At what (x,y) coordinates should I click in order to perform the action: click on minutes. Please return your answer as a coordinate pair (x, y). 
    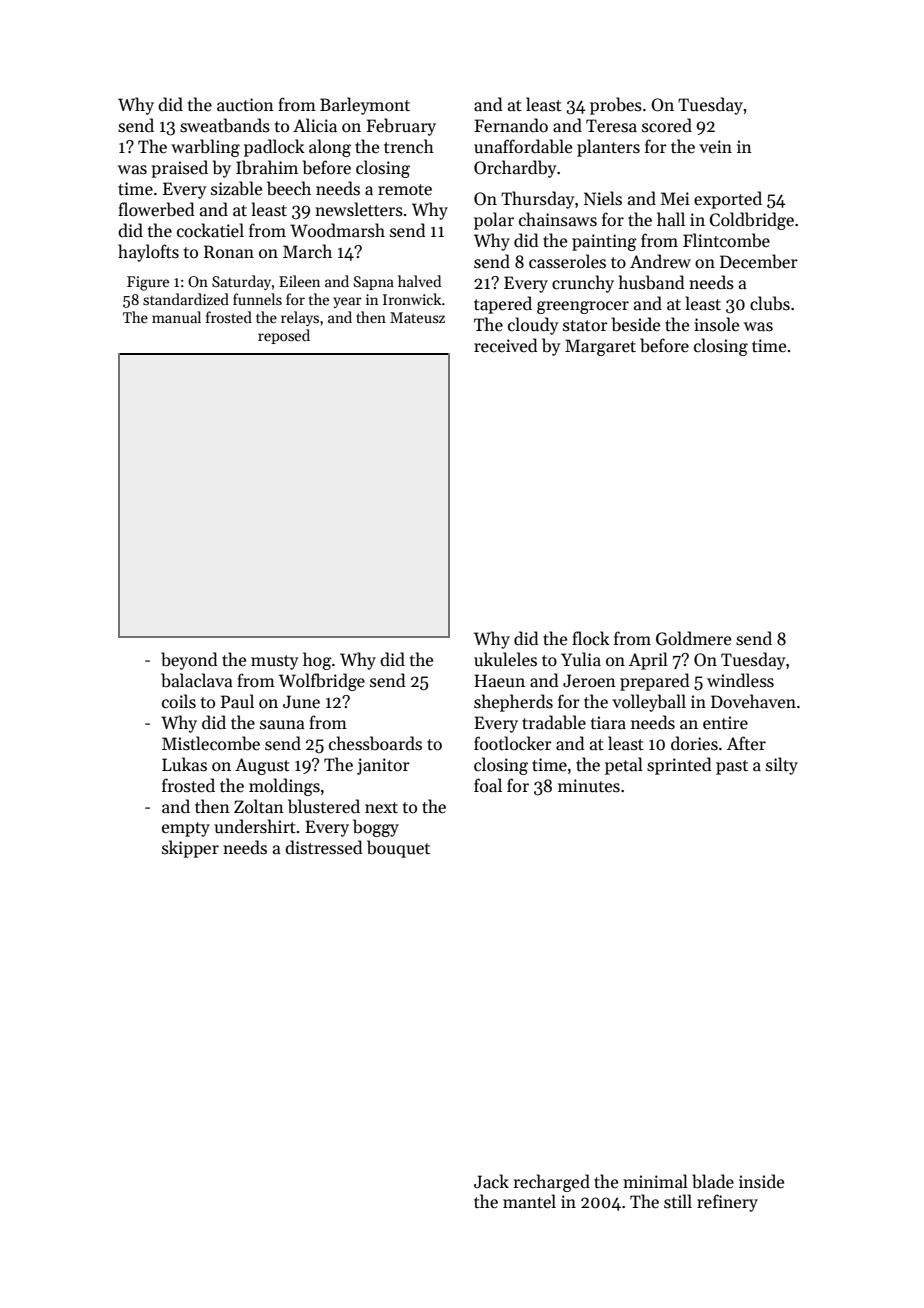
    Looking at the image, I should click on (589, 786).
